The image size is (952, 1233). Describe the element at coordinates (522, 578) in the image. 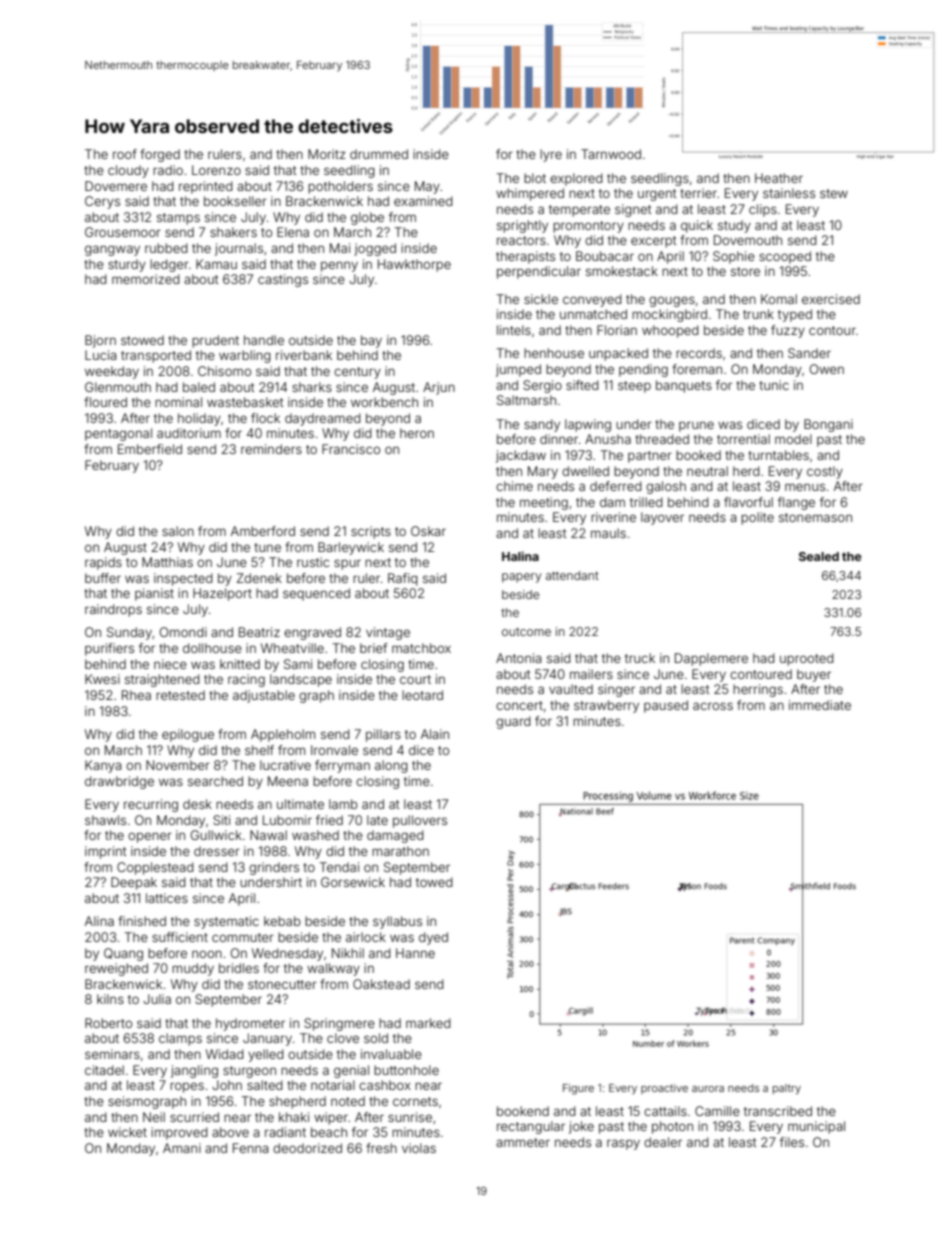

I see `papery` at that location.
